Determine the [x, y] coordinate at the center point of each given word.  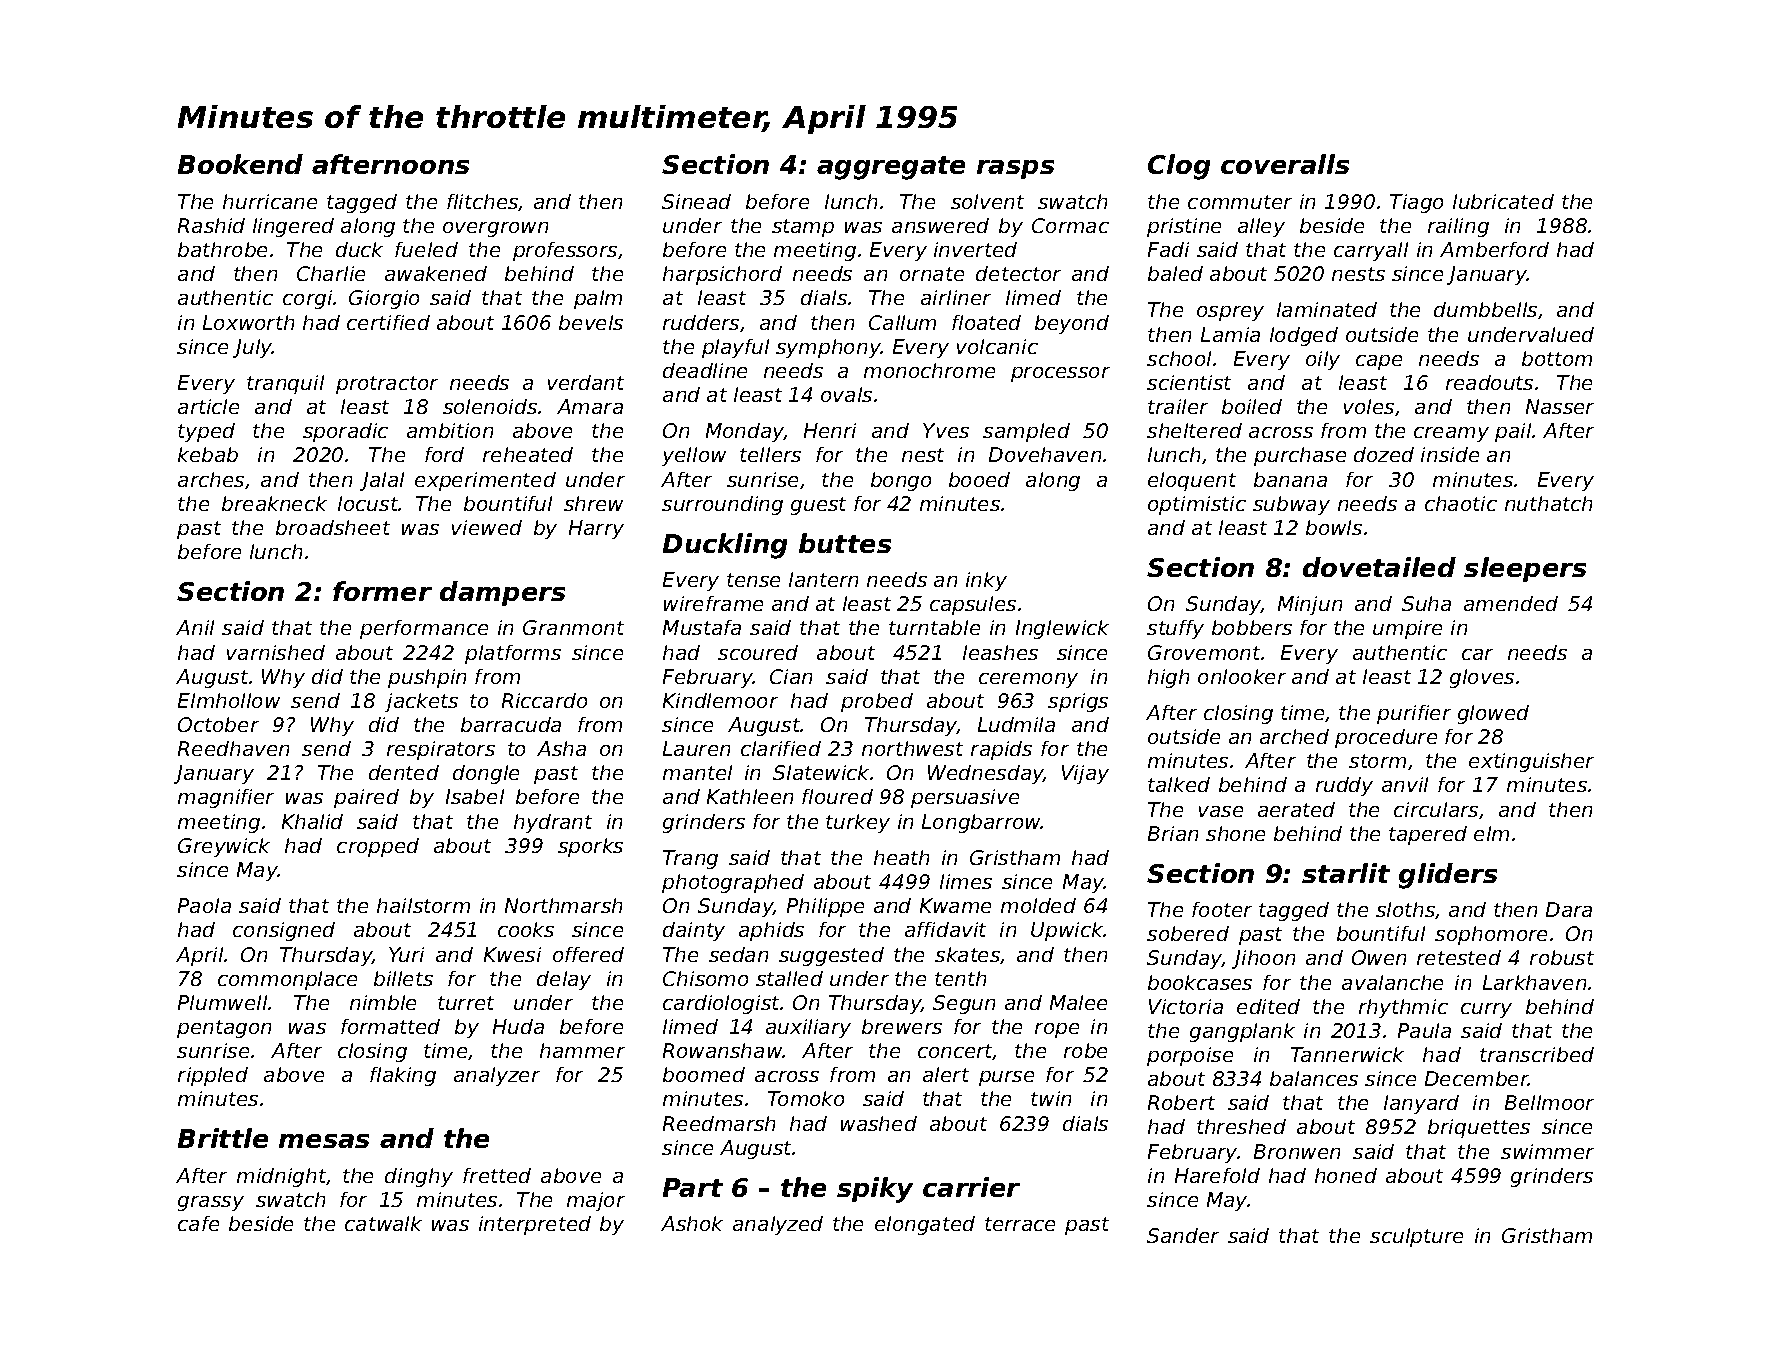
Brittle [223, 1138]
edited [1268, 1006]
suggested [831, 956]
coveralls [1285, 164]
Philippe [825, 907]
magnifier [226, 798]
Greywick [224, 847]
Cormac [1070, 225]
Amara [590, 406]
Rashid [211, 225]
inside [1450, 454]
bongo [901, 481]
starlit [1346, 873]
